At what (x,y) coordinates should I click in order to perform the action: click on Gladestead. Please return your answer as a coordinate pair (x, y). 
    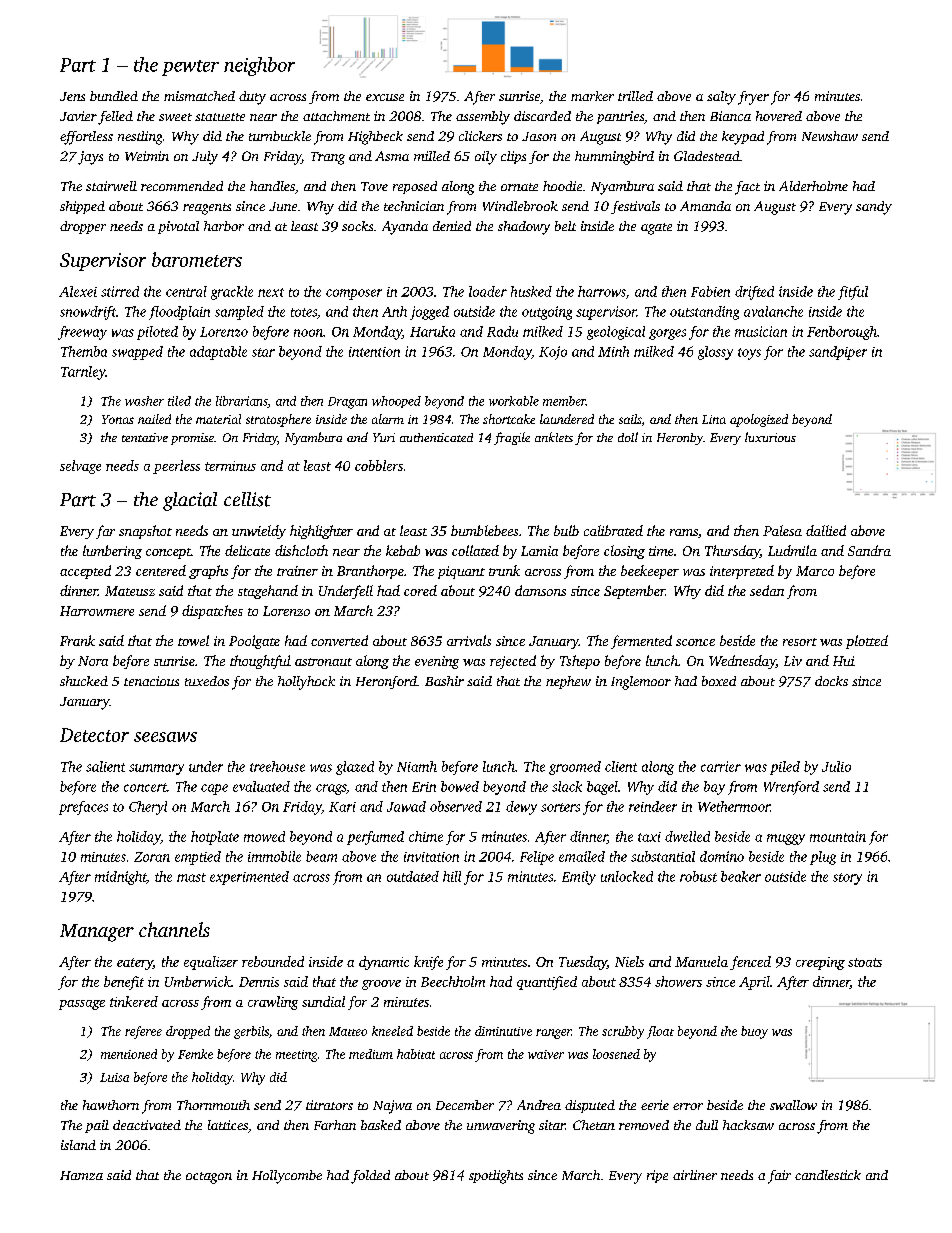
    Looking at the image, I should click on (707, 156).
